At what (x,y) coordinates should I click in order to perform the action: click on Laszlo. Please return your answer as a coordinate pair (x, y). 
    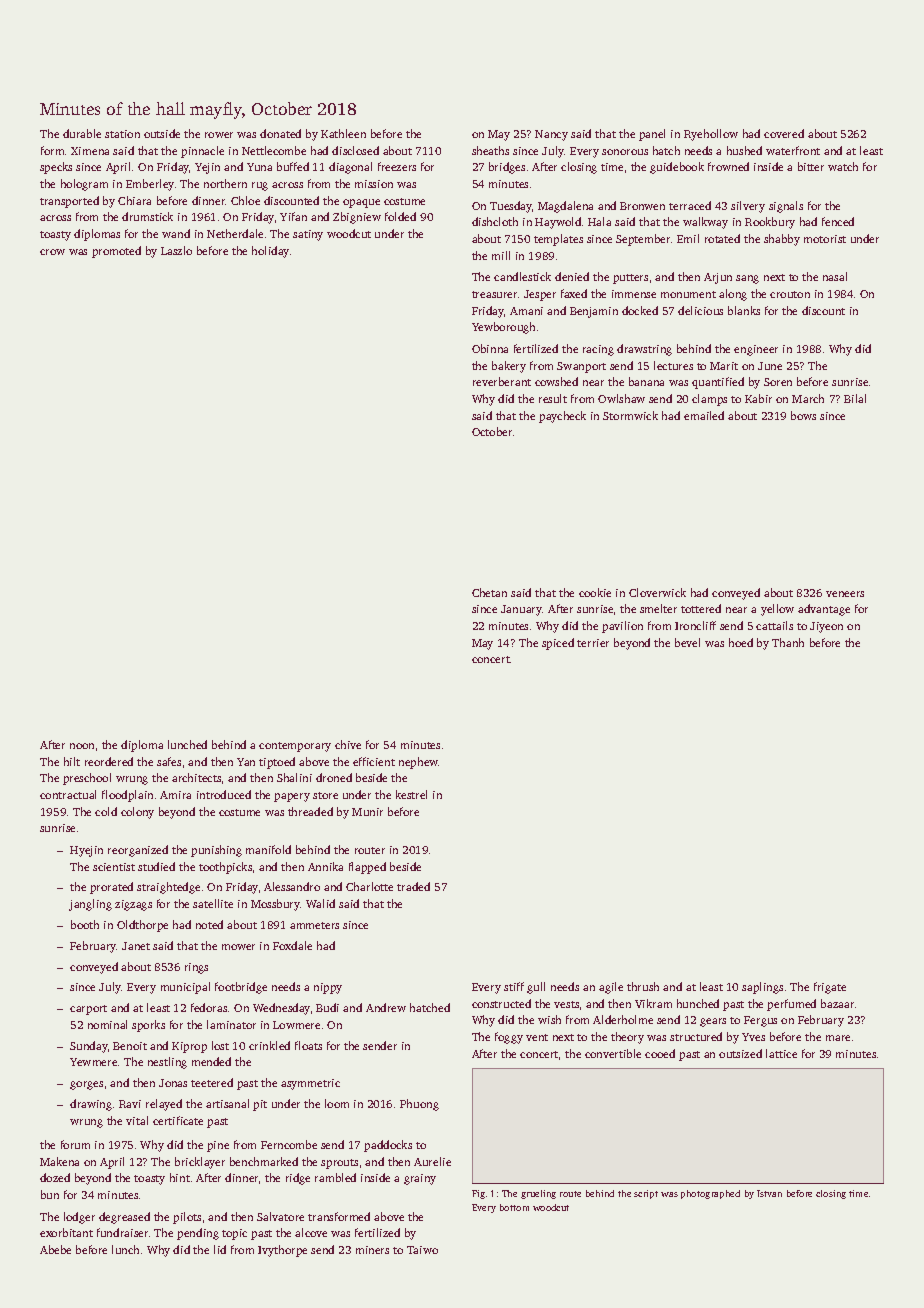
    Looking at the image, I should click on (176, 250).
